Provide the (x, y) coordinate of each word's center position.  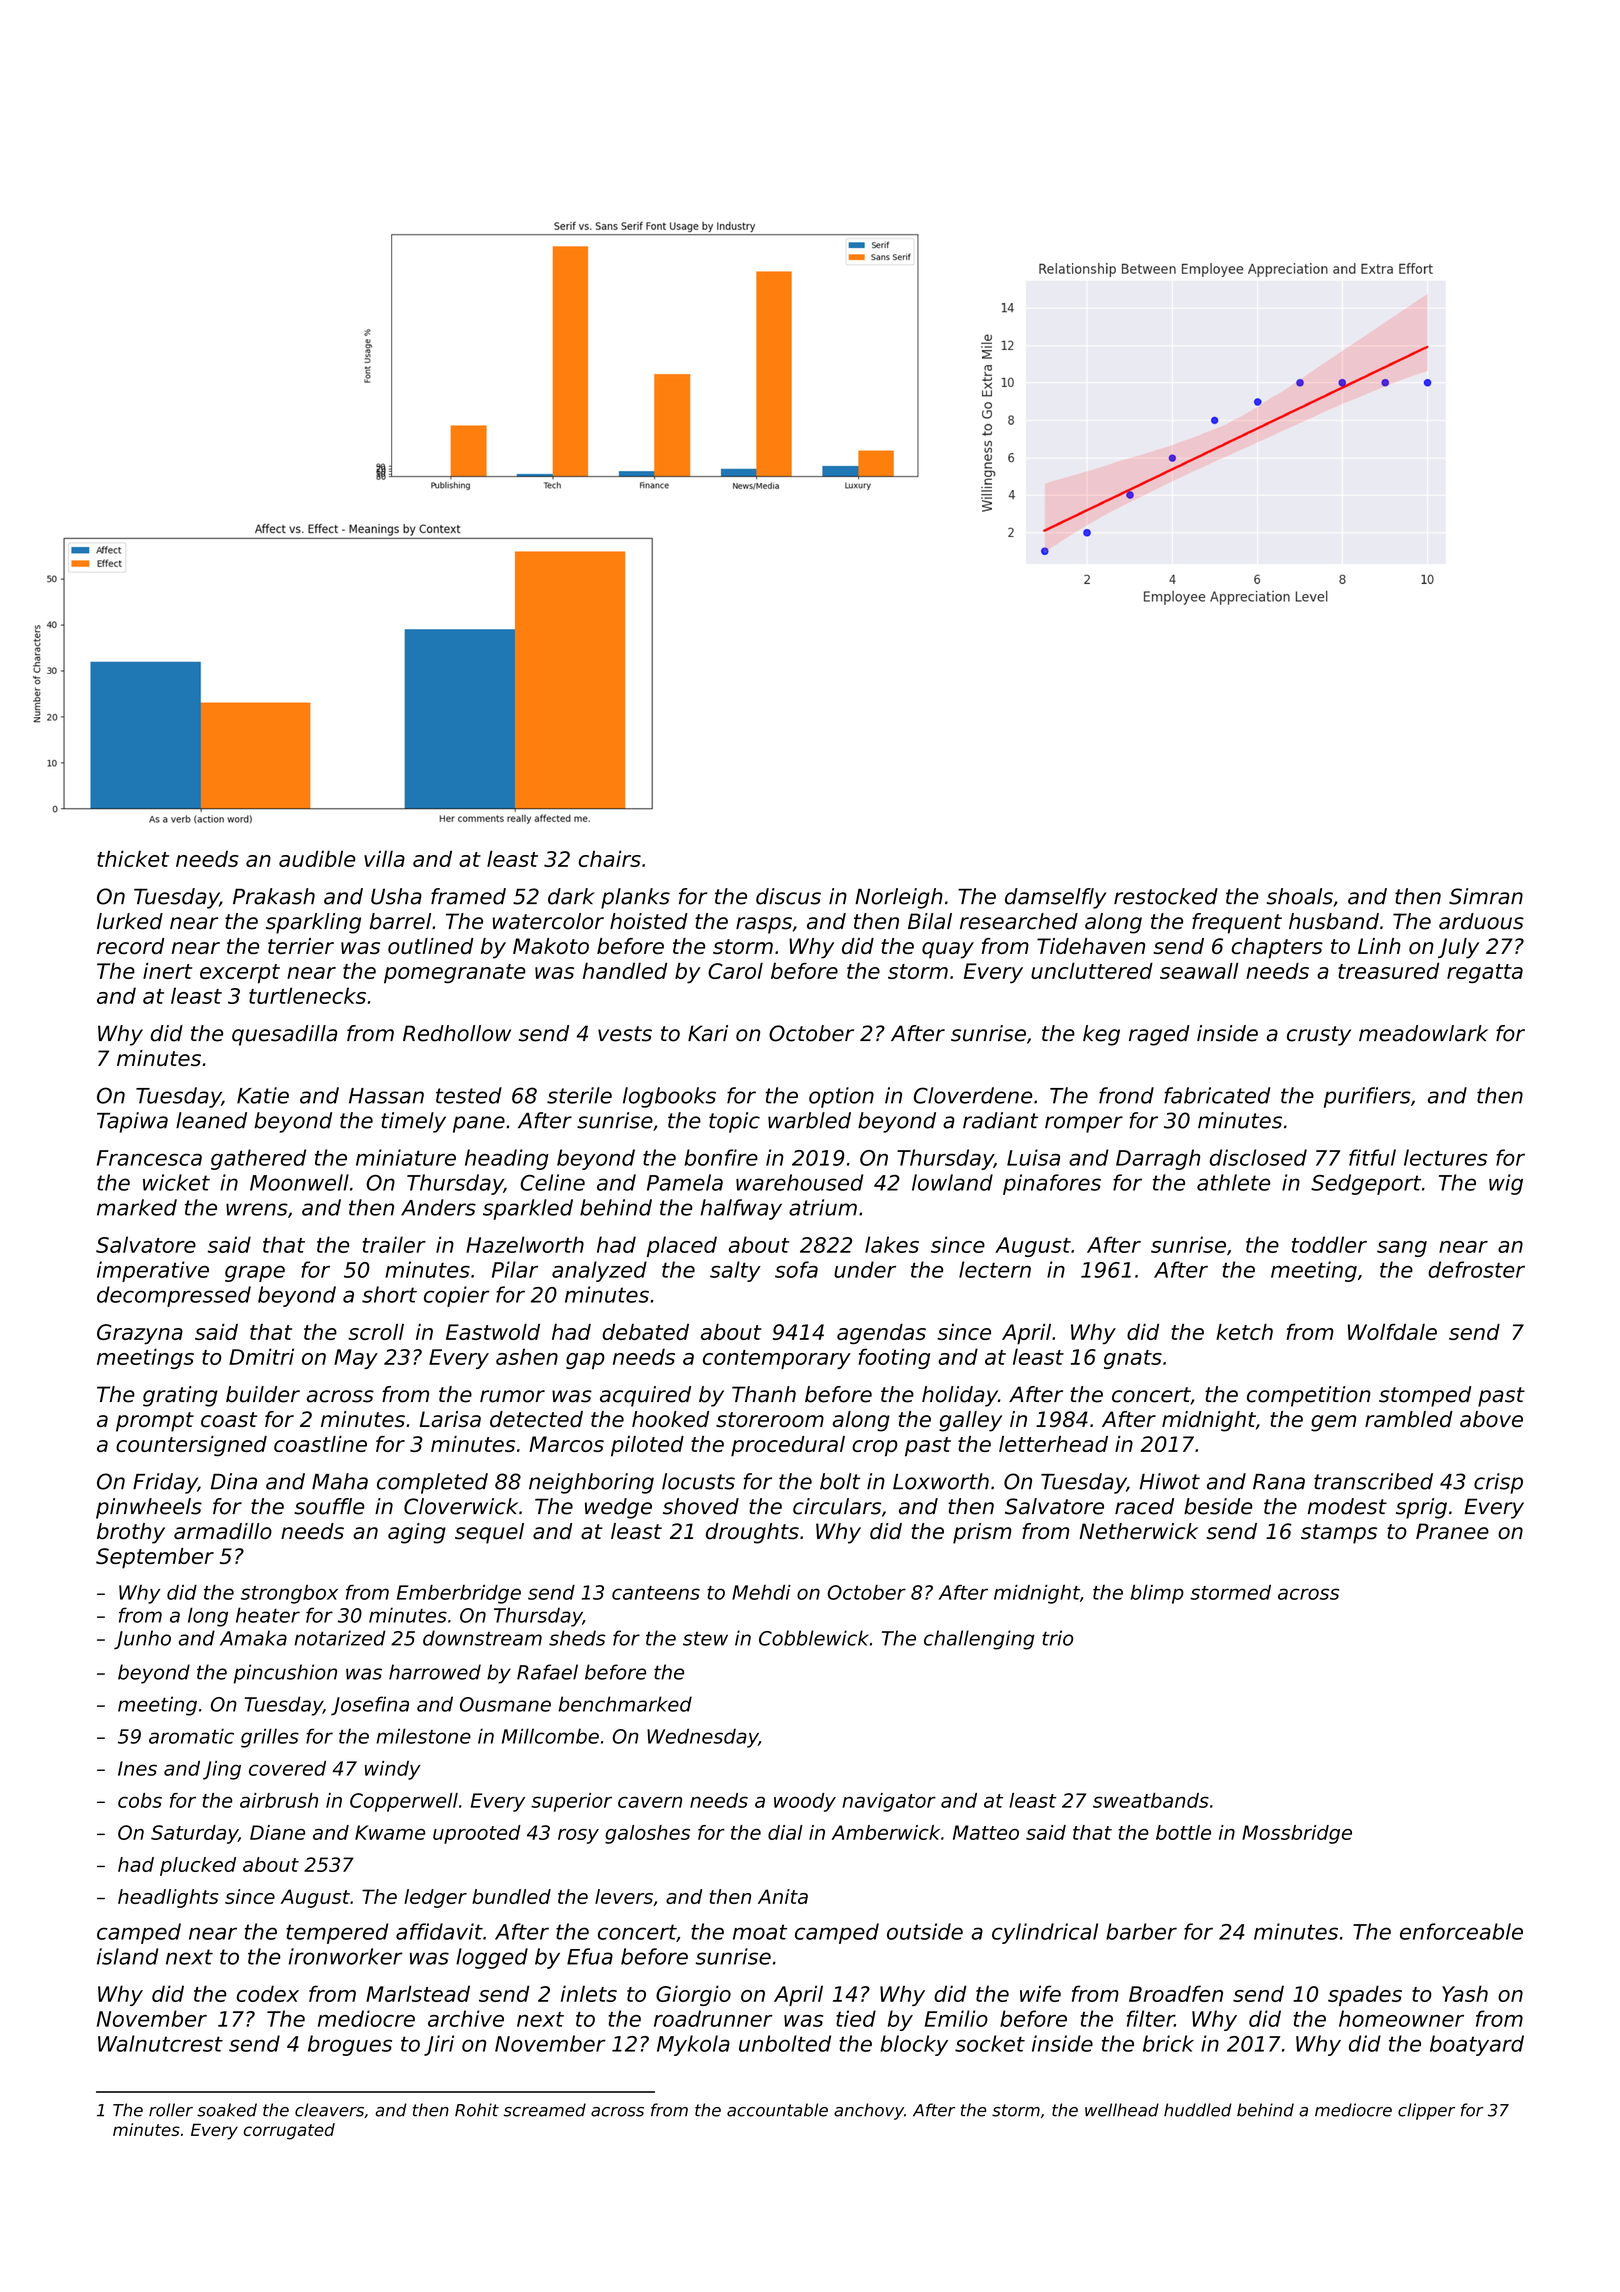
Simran (1486, 896)
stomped (1425, 1396)
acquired (645, 1396)
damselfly (1055, 898)
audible (317, 858)
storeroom (770, 1420)
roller (171, 2110)
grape (255, 1274)
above (1491, 1419)
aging (417, 1533)
